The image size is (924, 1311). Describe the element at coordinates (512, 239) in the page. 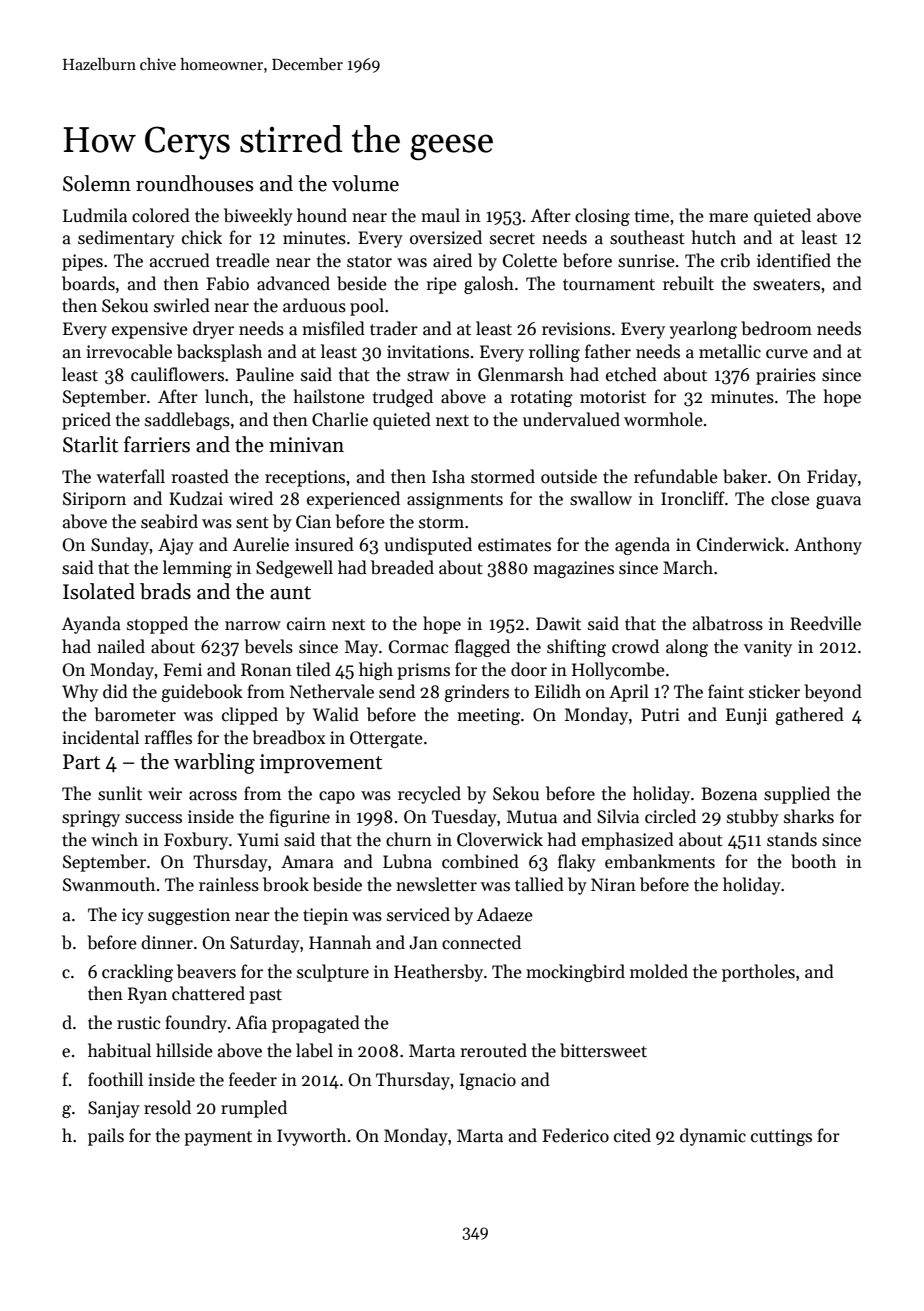

I see `secret` at that location.
